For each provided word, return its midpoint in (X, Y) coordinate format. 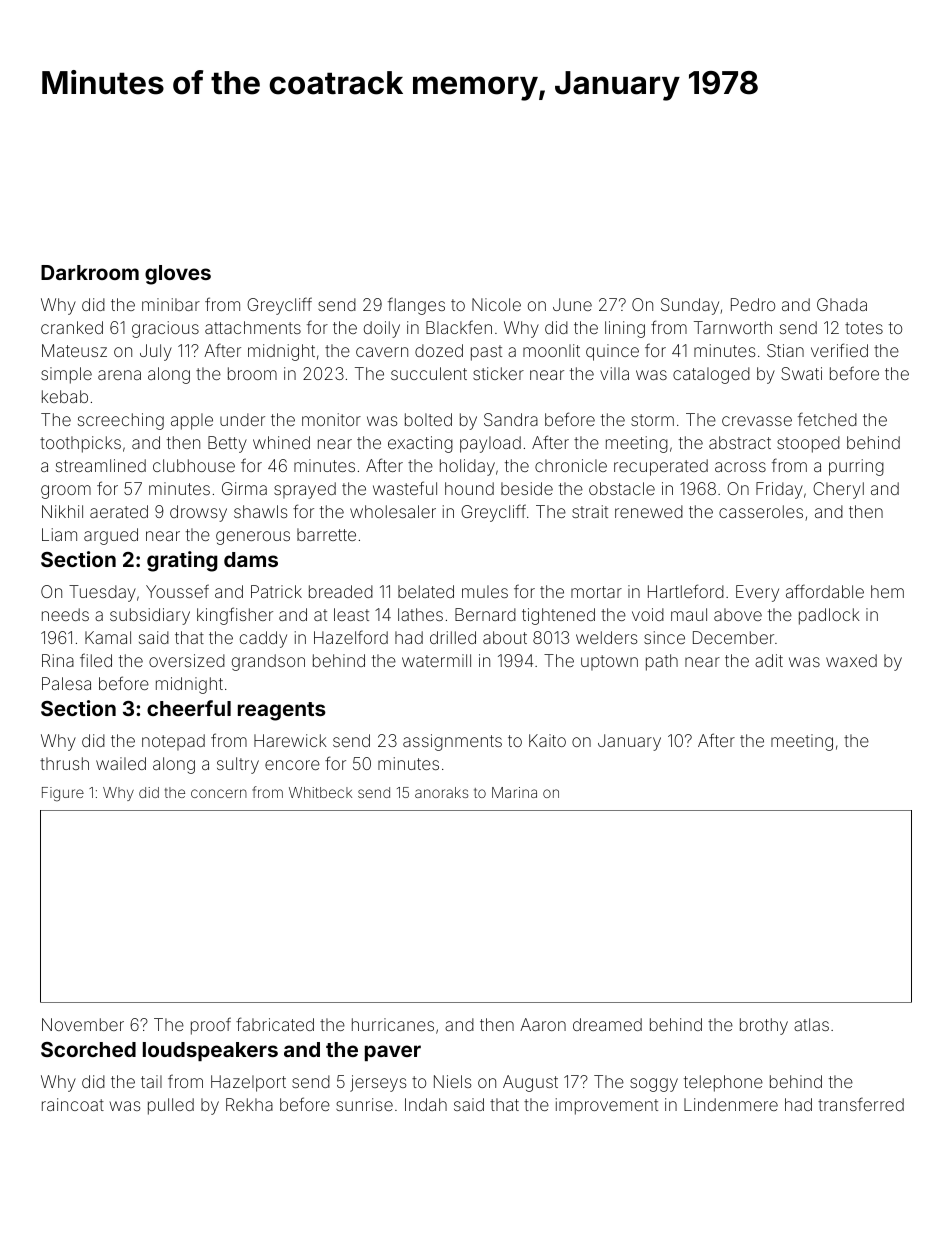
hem (887, 591)
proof (211, 1026)
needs (65, 614)
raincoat (73, 1104)
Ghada (842, 304)
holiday (467, 467)
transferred (861, 1104)
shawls (261, 511)
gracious (165, 329)
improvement (607, 1106)
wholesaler (393, 511)
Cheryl (838, 490)
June (572, 304)
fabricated (275, 1024)
